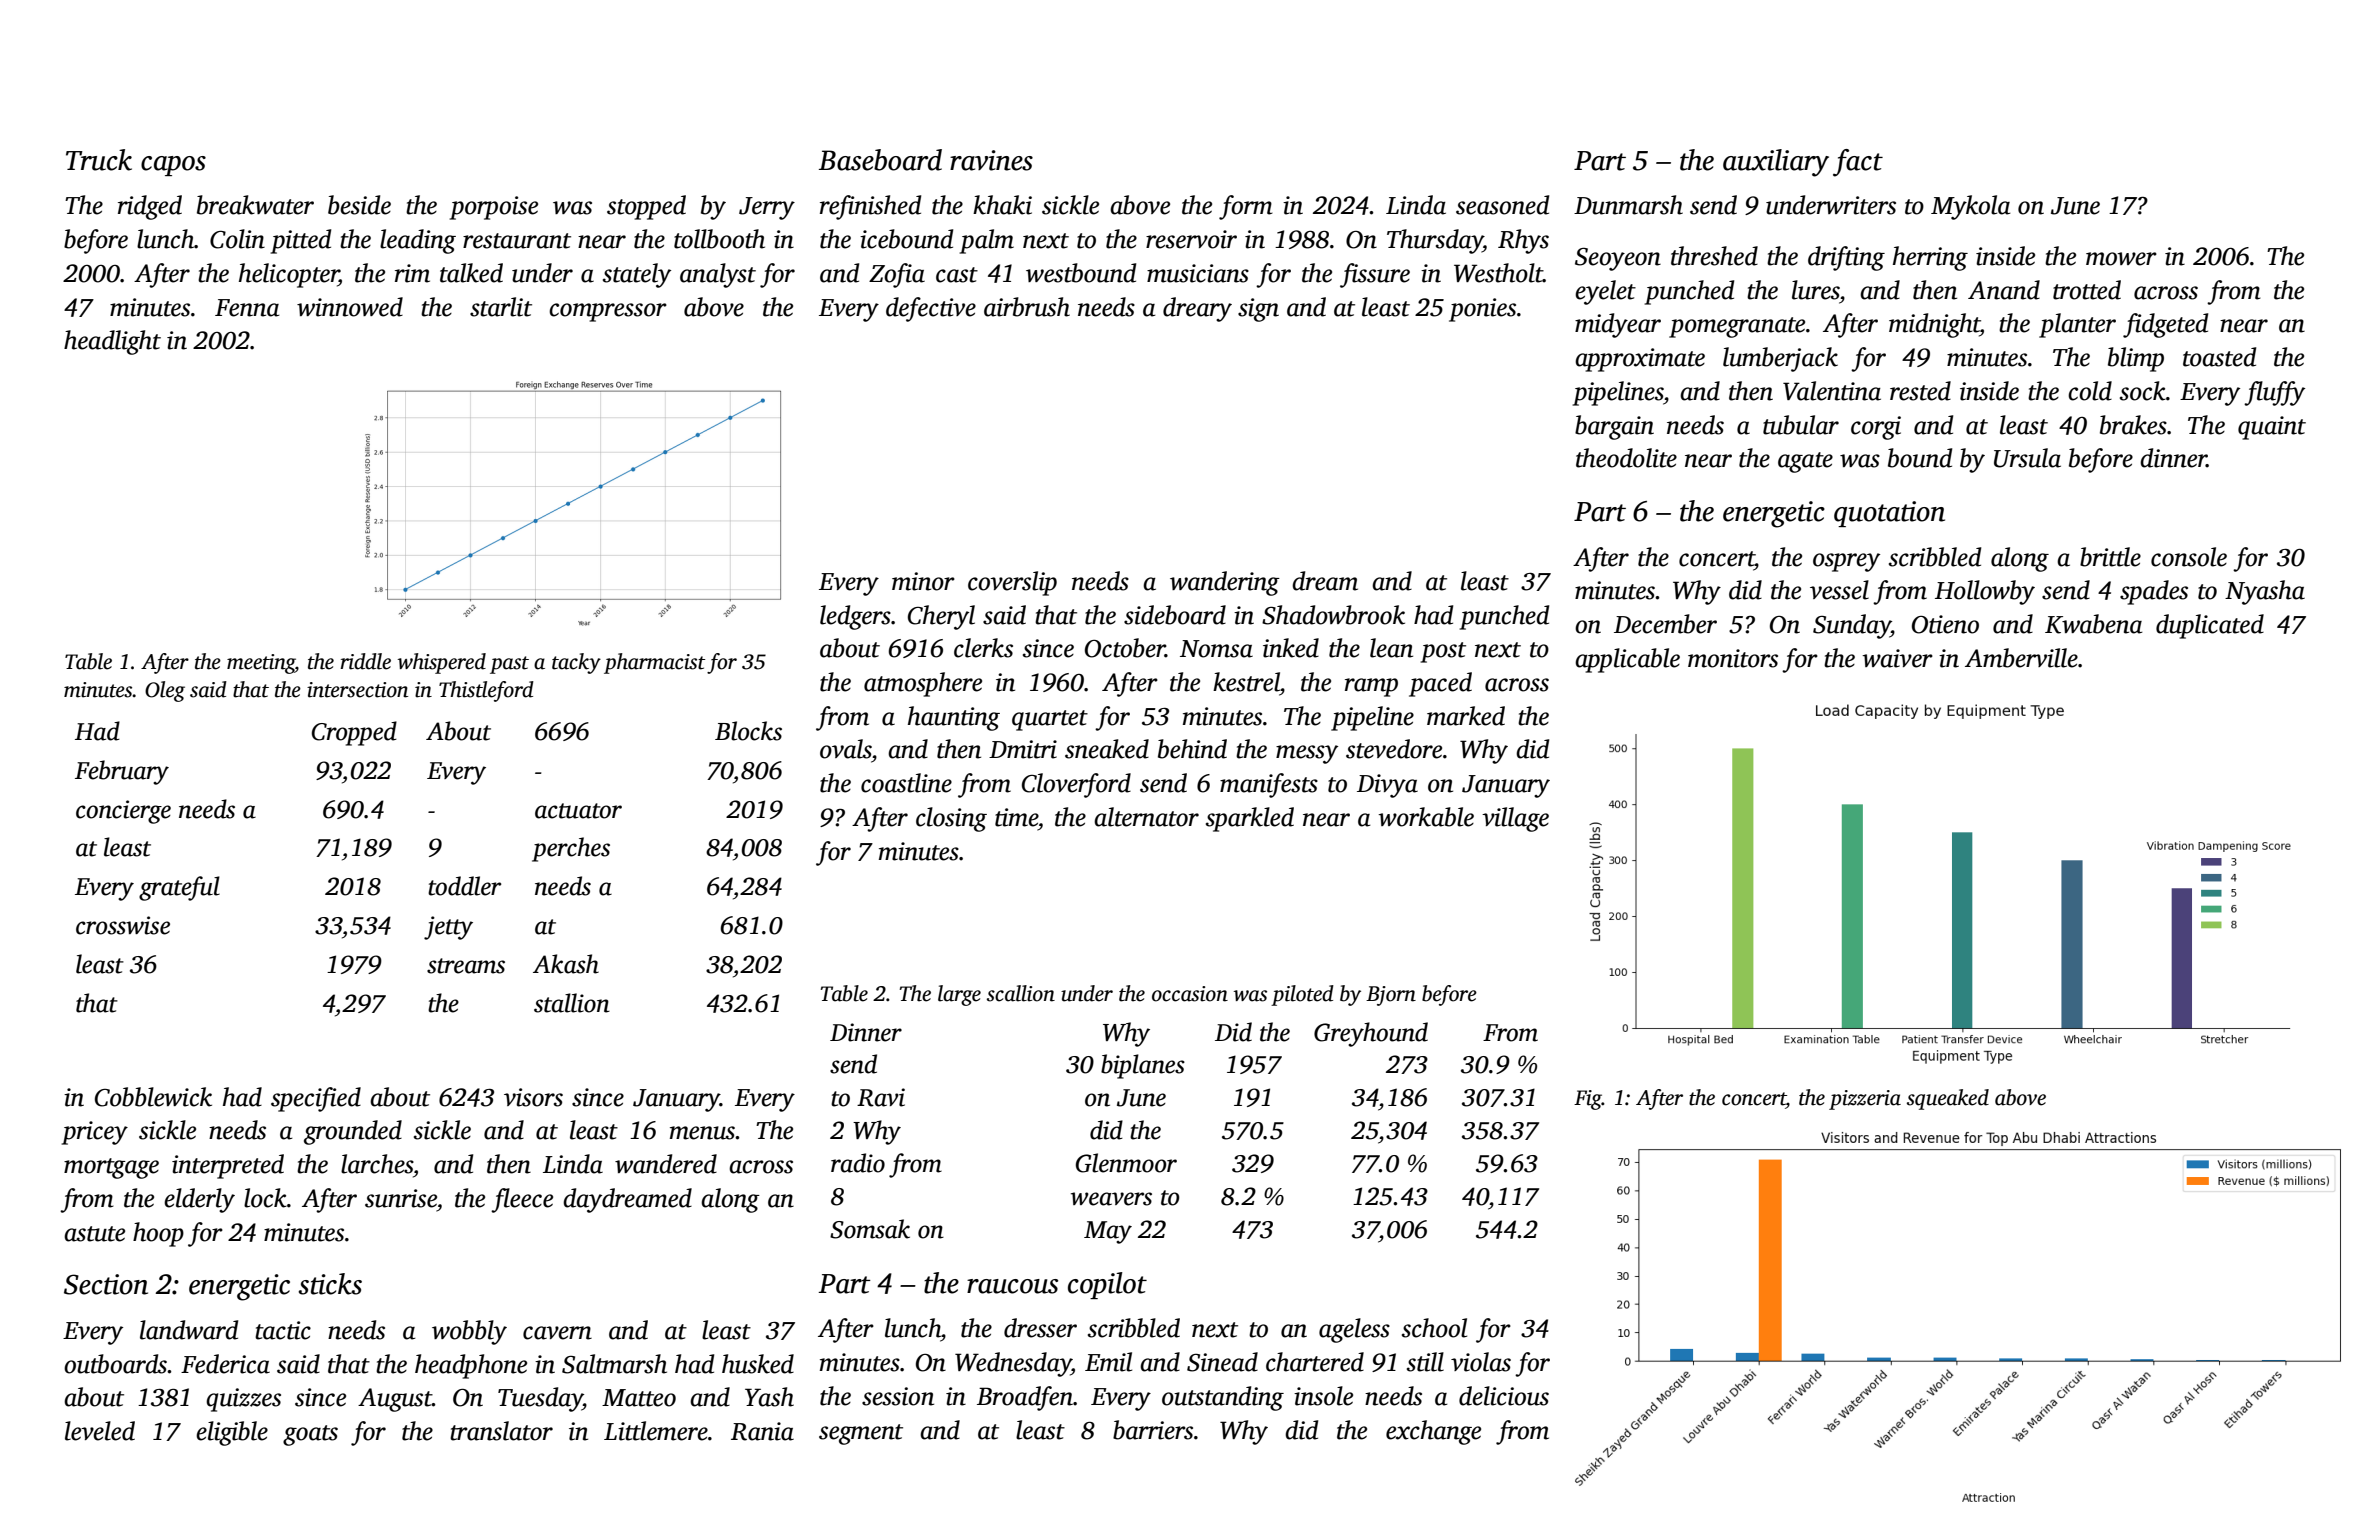 The image size is (2369, 1533). What do you see at coordinates (1482, 310) in the screenshot?
I see `ponies` at bounding box center [1482, 310].
